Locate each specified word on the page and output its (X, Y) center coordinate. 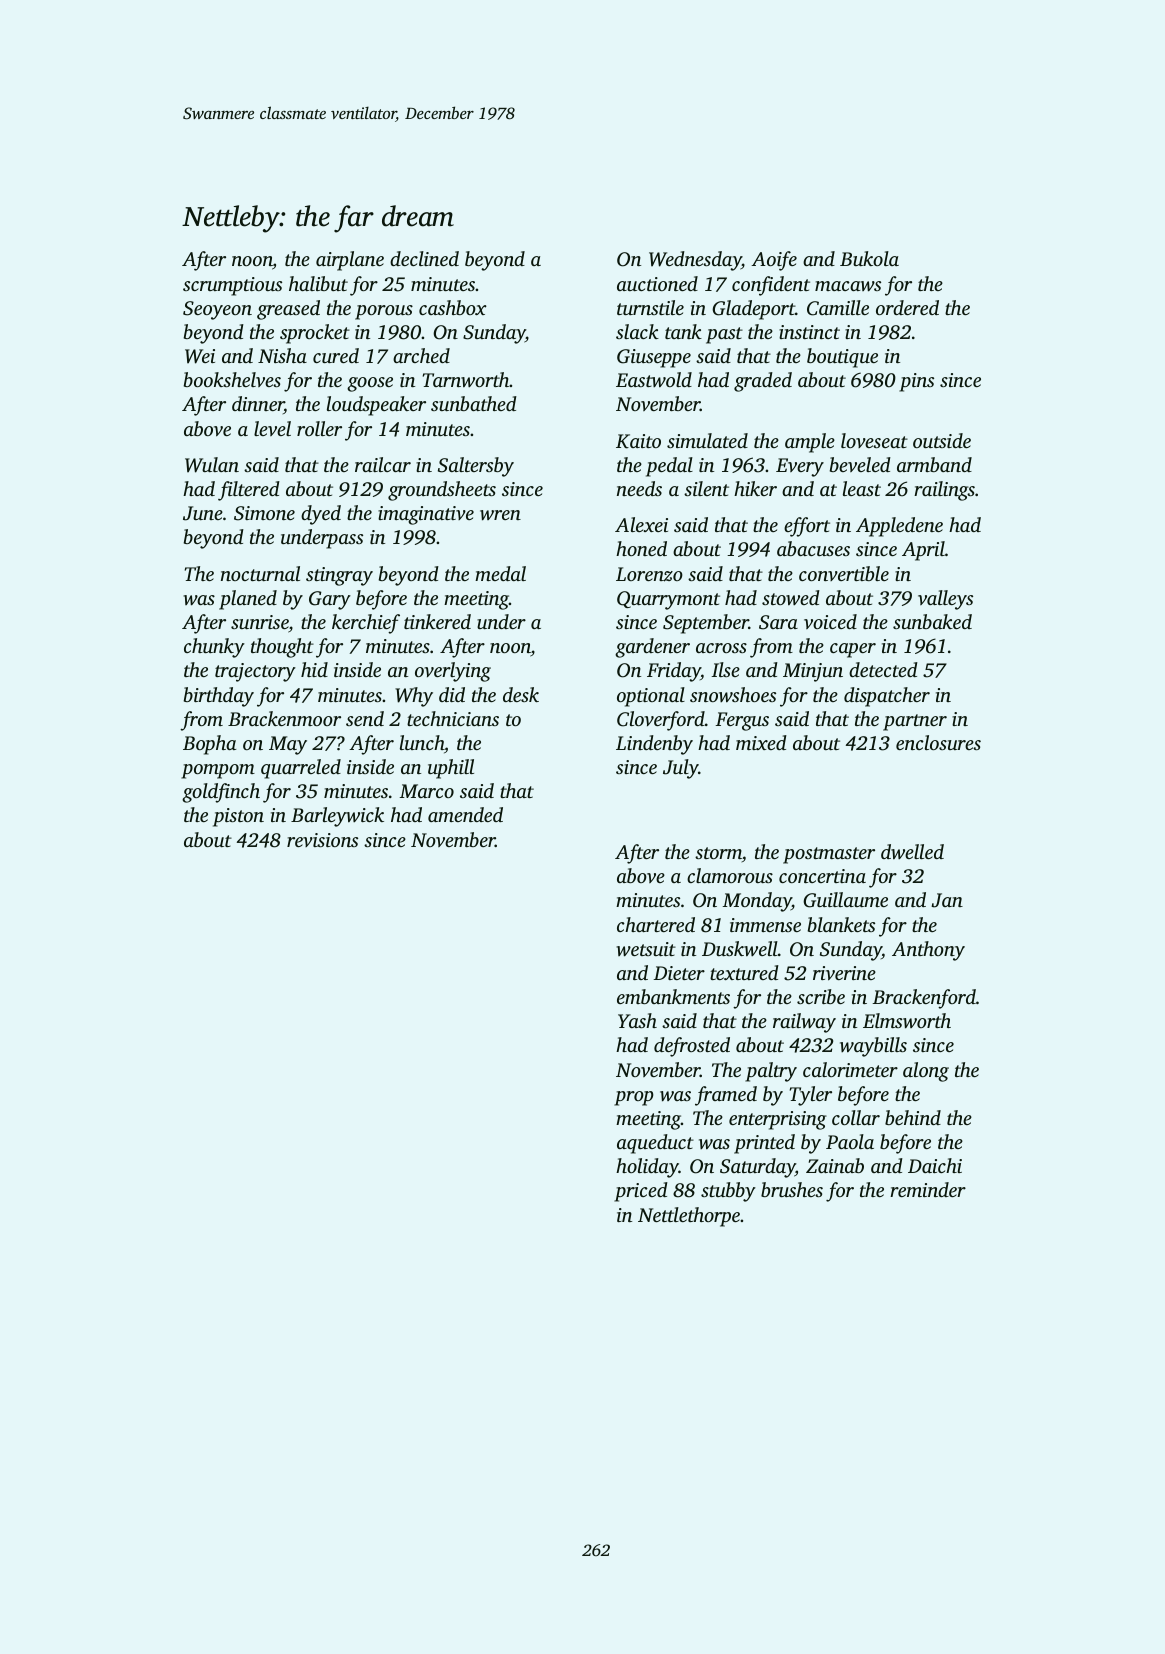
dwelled (912, 851)
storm (718, 853)
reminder (928, 1189)
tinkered (437, 621)
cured (336, 355)
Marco (427, 791)
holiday (647, 1168)
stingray (339, 576)
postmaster (829, 855)
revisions (322, 840)
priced (641, 1192)
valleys (945, 600)
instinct (809, 332)
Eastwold (654, 379)
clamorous (730, 875)
